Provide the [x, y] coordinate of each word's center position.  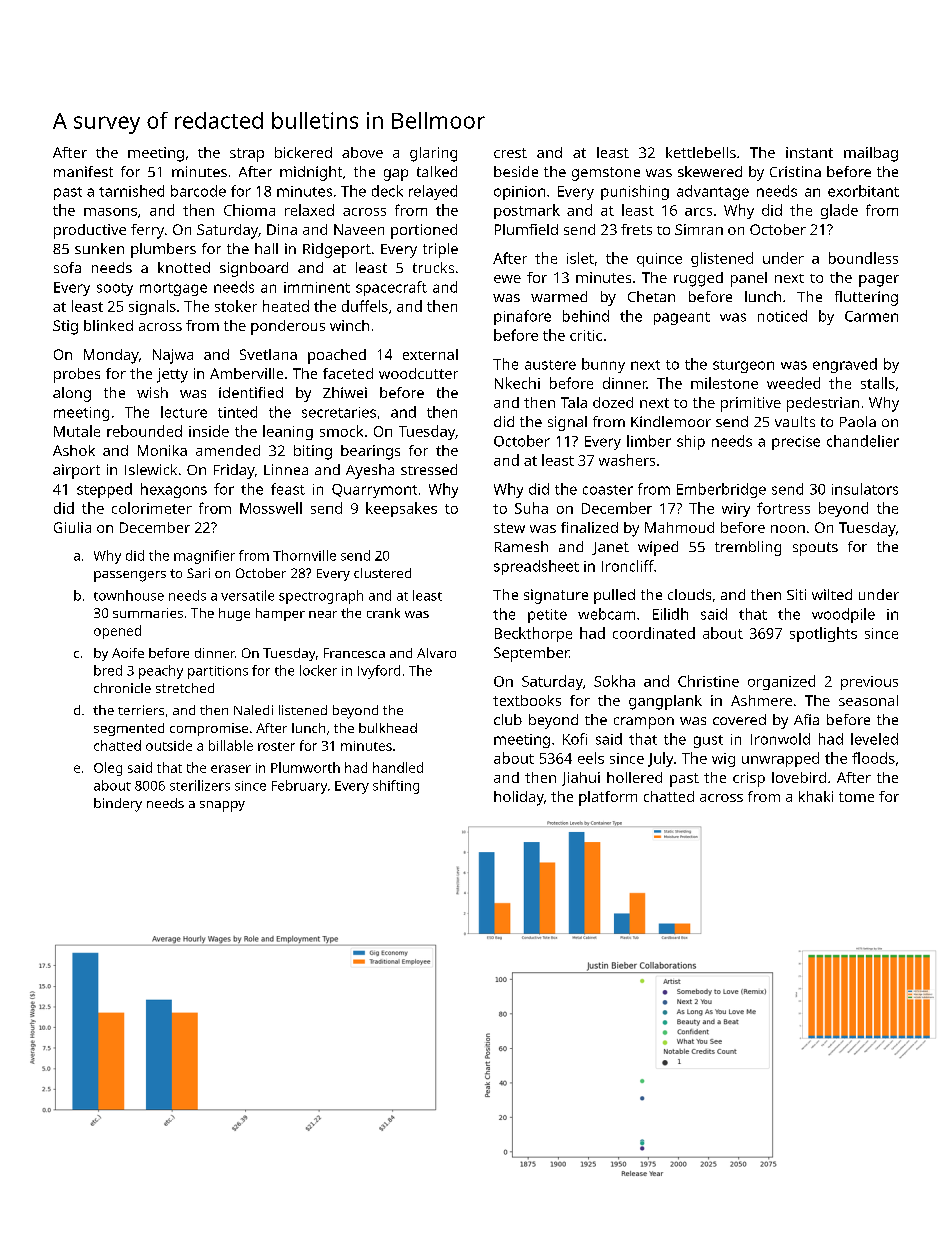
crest [510, 153]
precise [796, 443]
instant [809, 152]
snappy [222, 806]
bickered [303, 152]
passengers [130, 576]
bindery [118, 805]
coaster [608, 490]
